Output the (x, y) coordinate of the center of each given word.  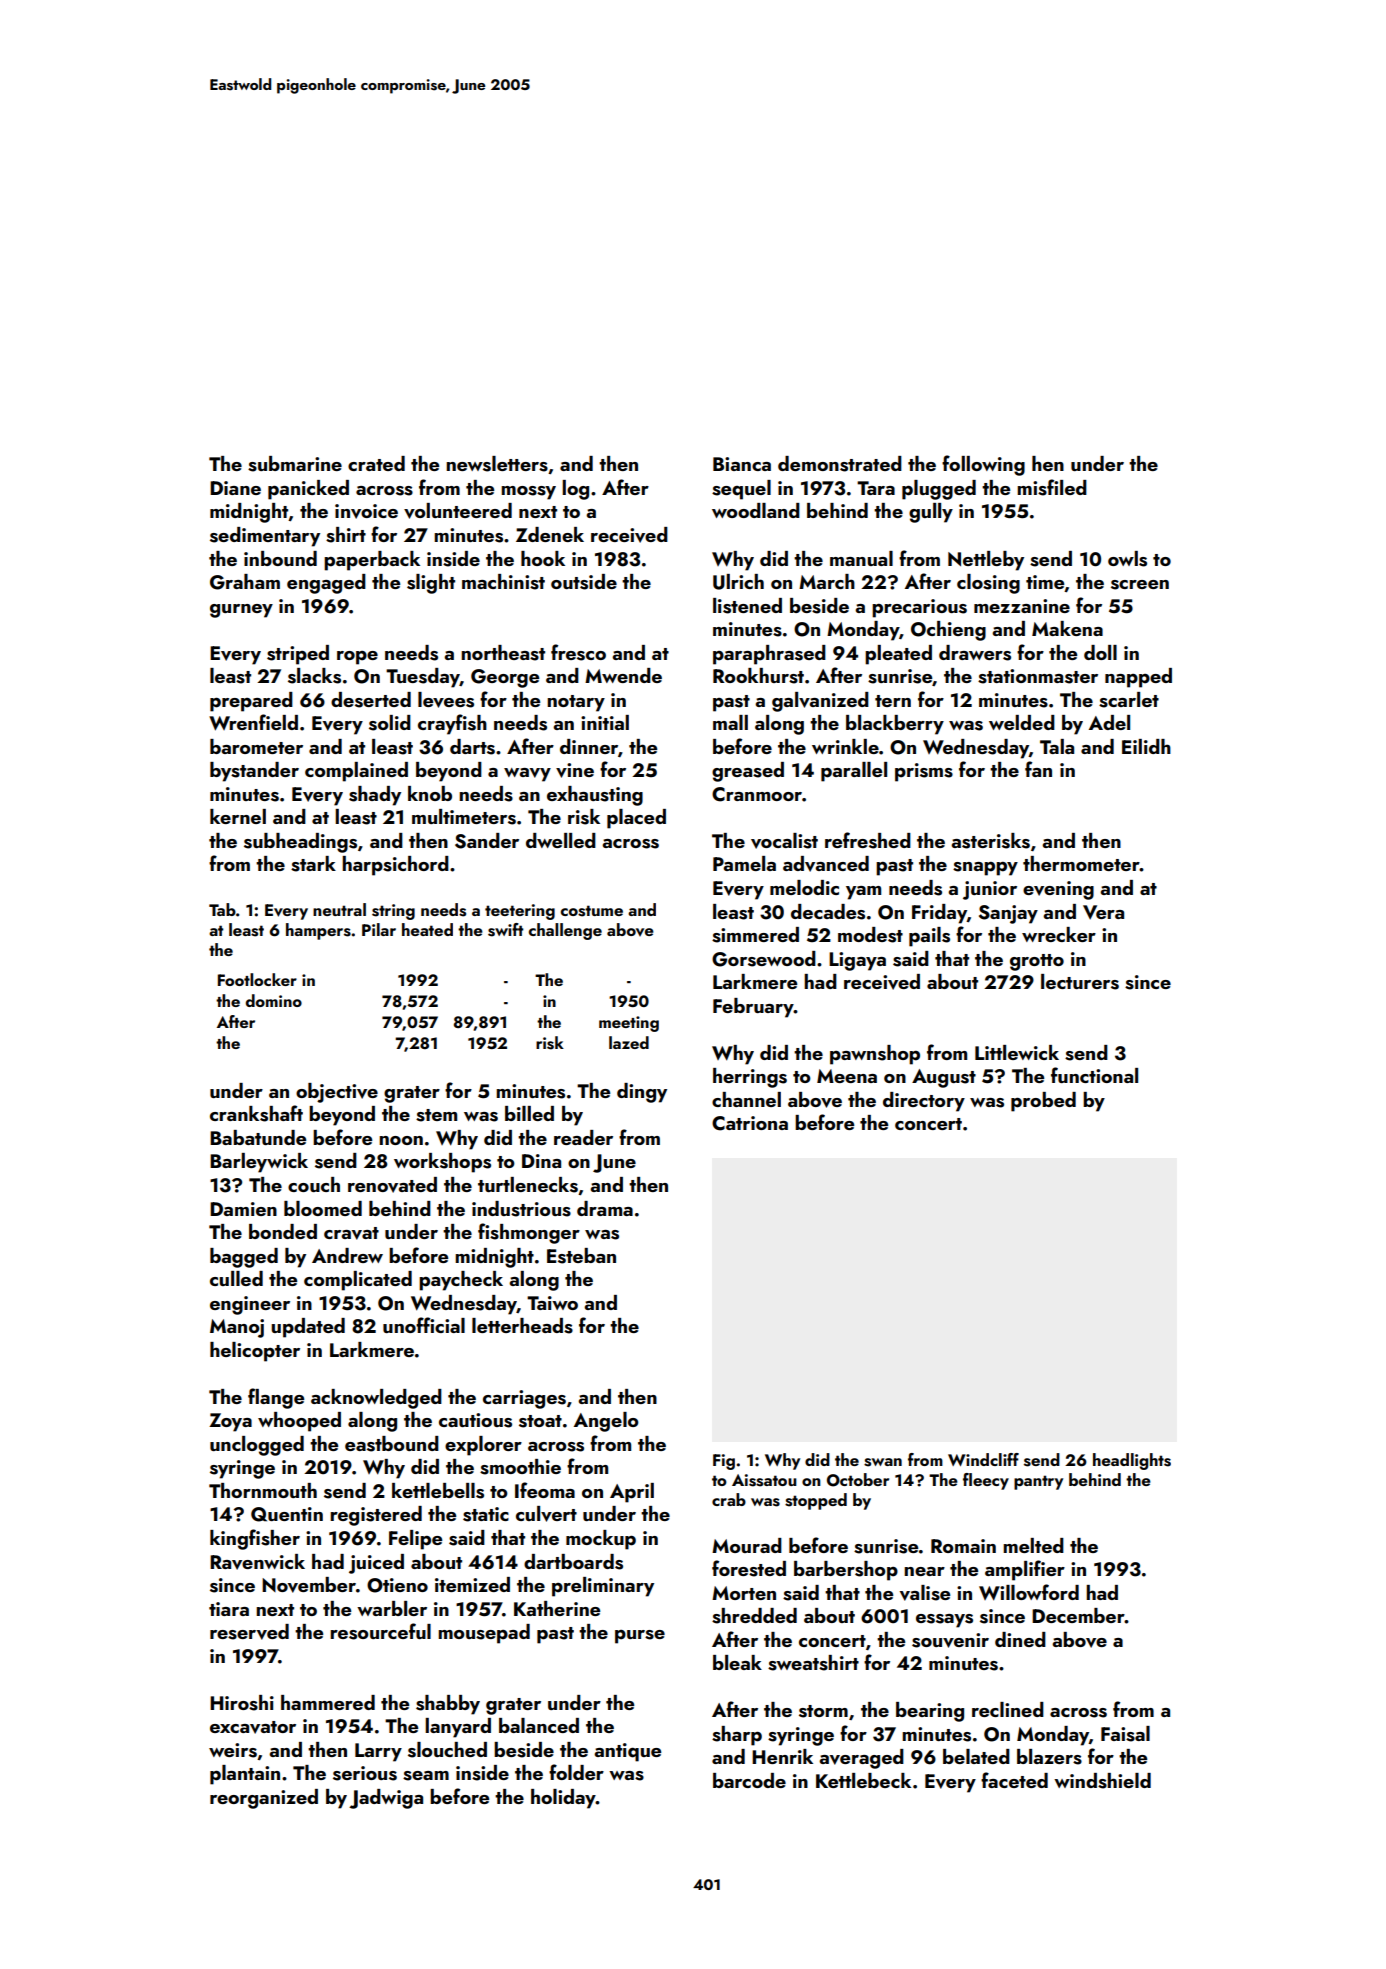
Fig (724, 1462)
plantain (245, 1775)
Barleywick (259, 1163)
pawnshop (875, 1055)
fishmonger (529, 1233)
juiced (376, 1564)
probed (1043, 1102)
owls (1127, 559)
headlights (1132, 1461)
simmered (755, 935)
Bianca (742, 464)
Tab (222, 909)
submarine (295, 464)
